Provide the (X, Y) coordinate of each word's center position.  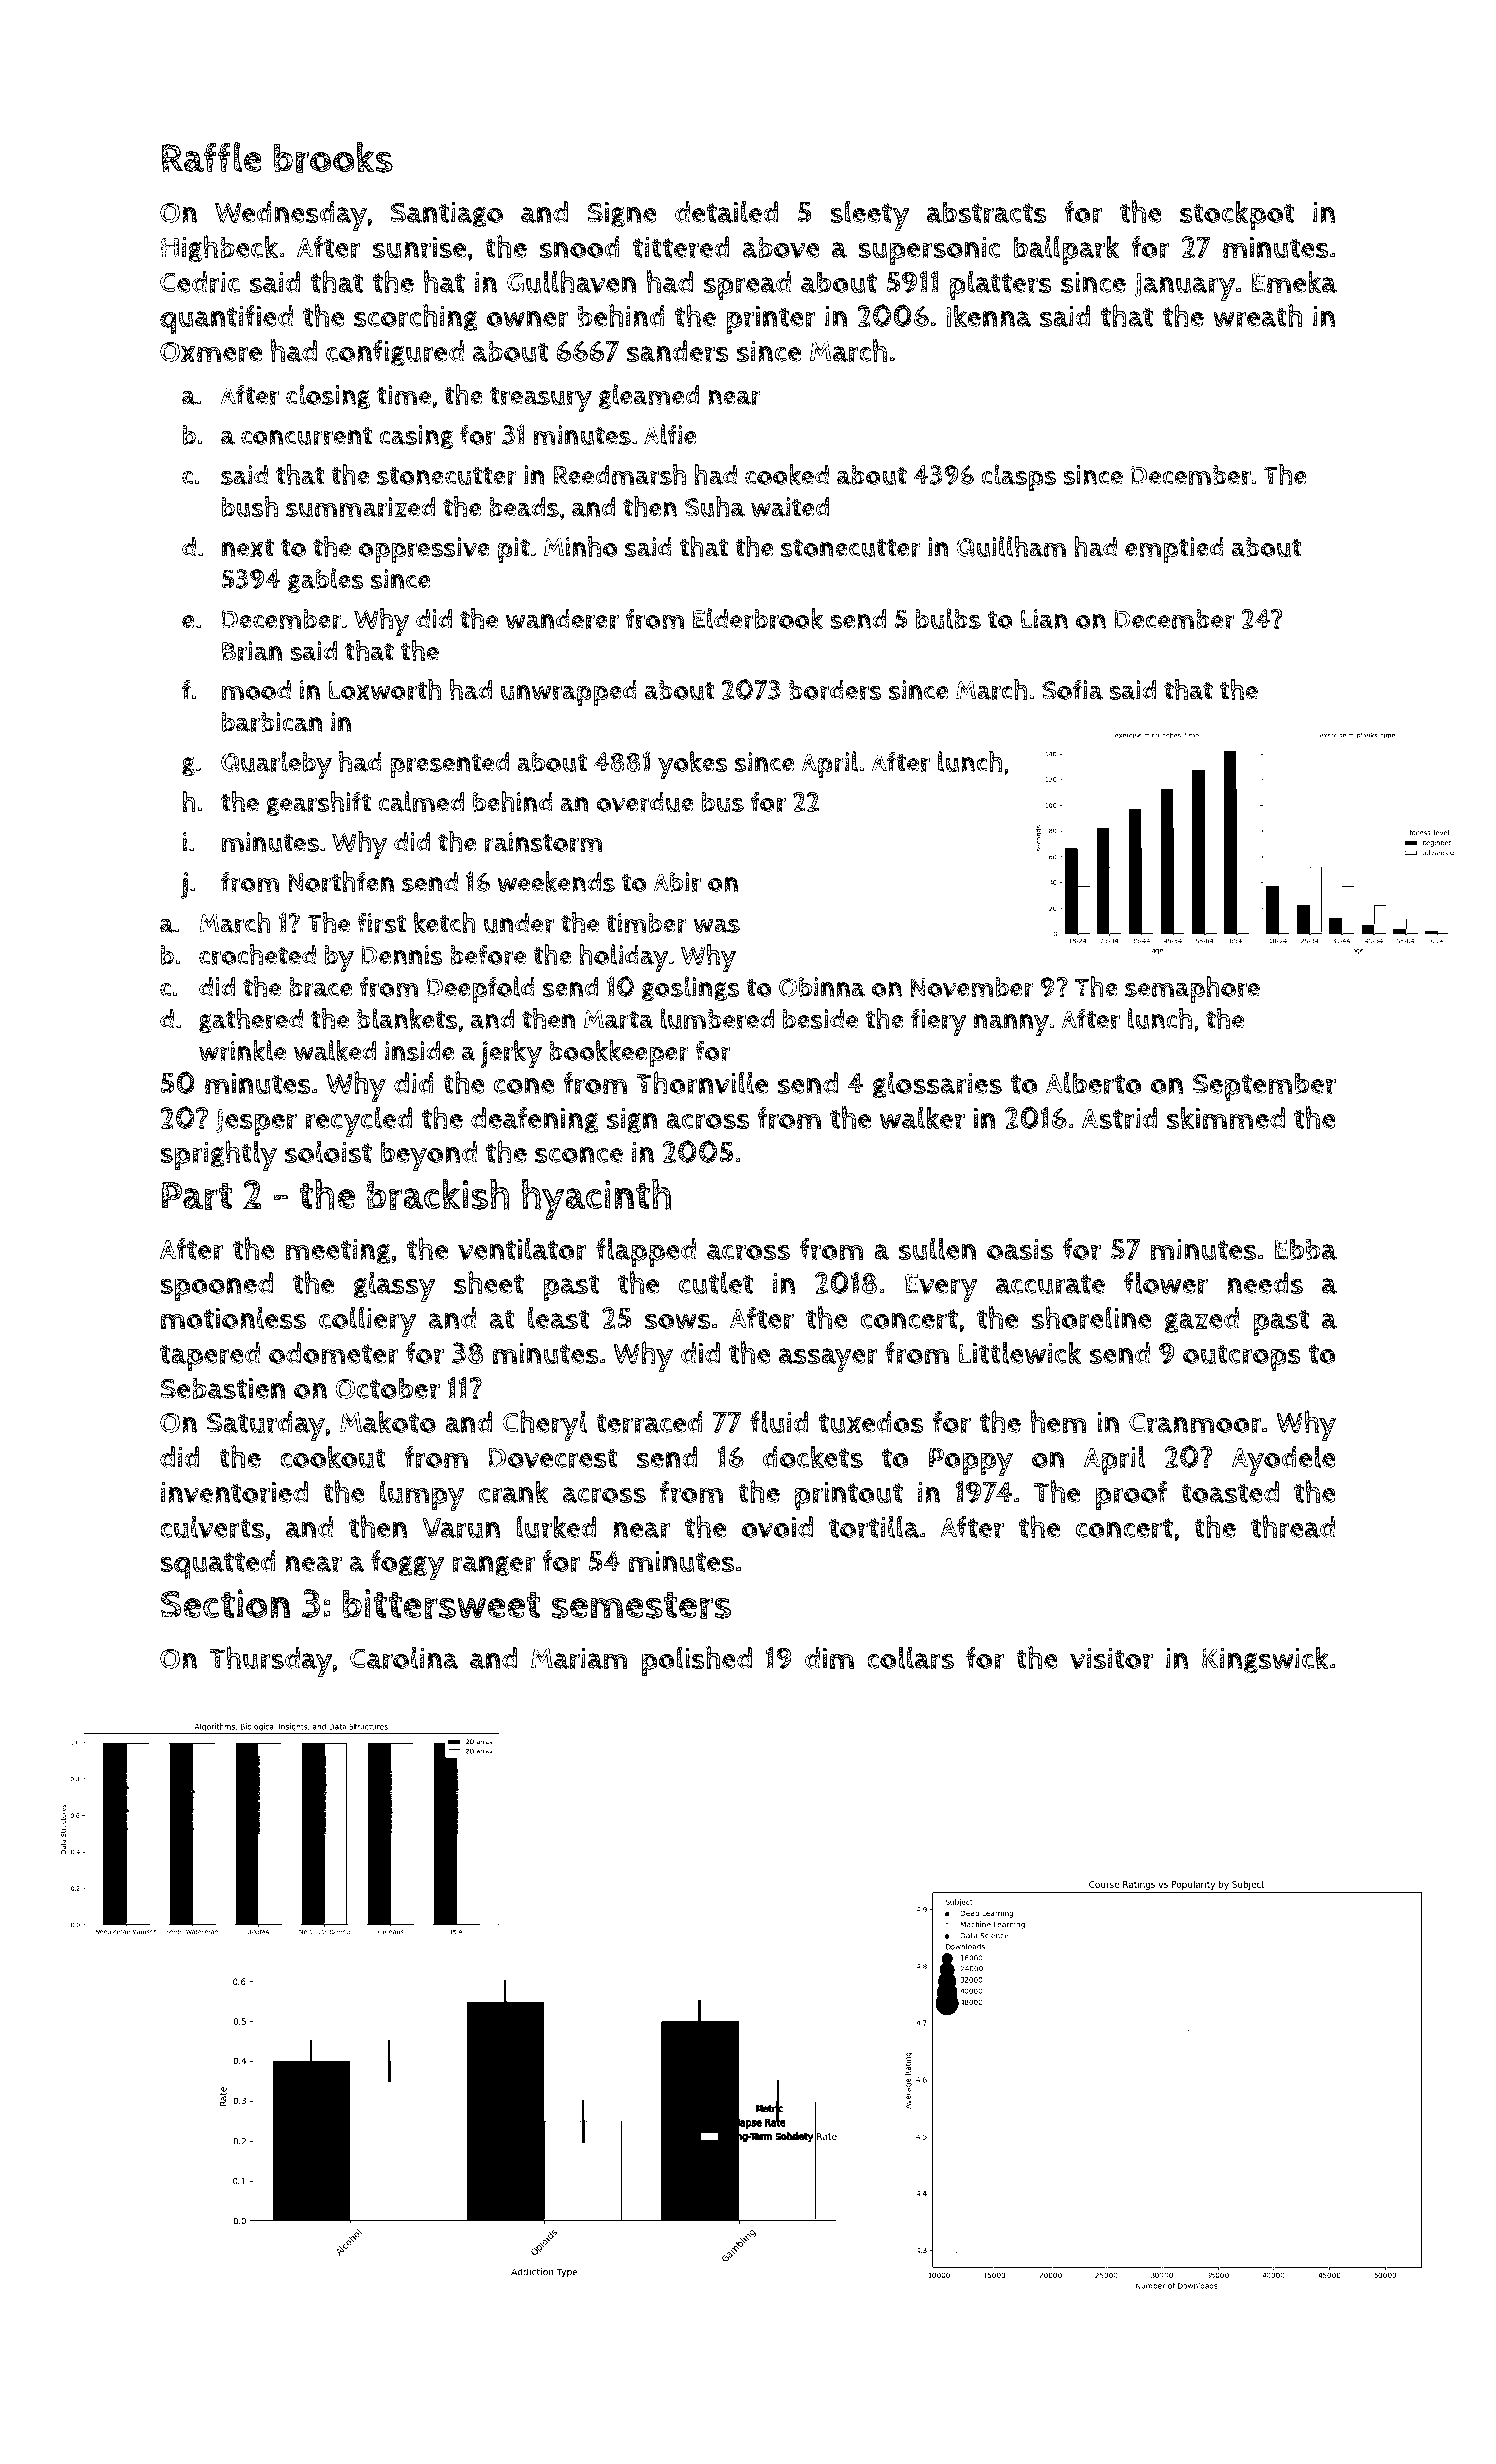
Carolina (404, 1658)
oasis (1020, 1249)
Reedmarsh (619, 475)
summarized (360, 507)
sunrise (419, 247)
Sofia (1072, 689)
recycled (358, 1121)
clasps (1018, 478)
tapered (210, 1356)
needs (1265, 1283)
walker (922, 1118)
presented (449, 765)
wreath (1257, 316)
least (558, 1317)
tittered (681, 247)
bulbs (948, 619)
